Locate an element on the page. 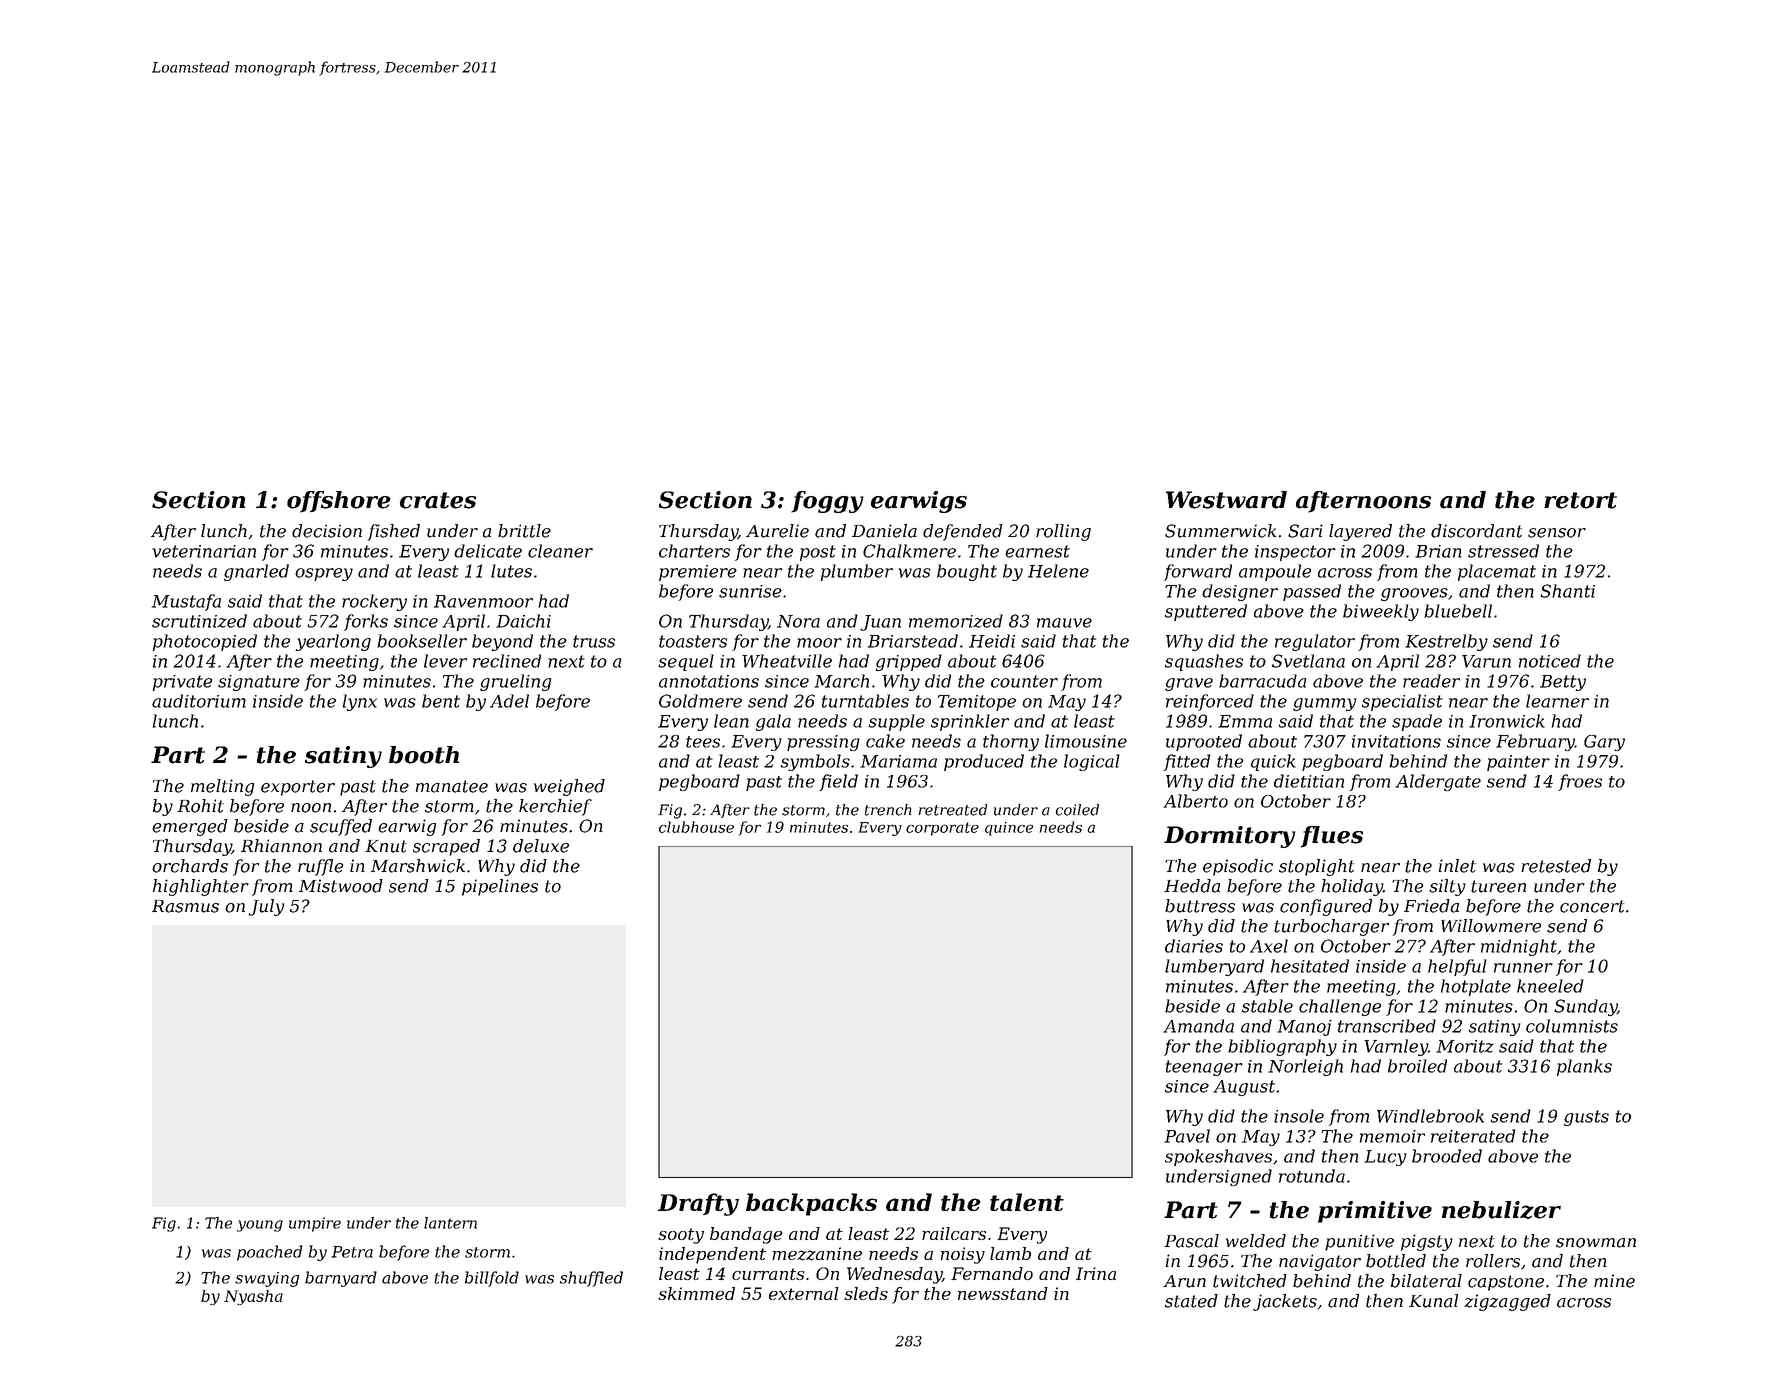 This document has height=1384, width=1791. Drafty is located at coordinates (698, 1204).
